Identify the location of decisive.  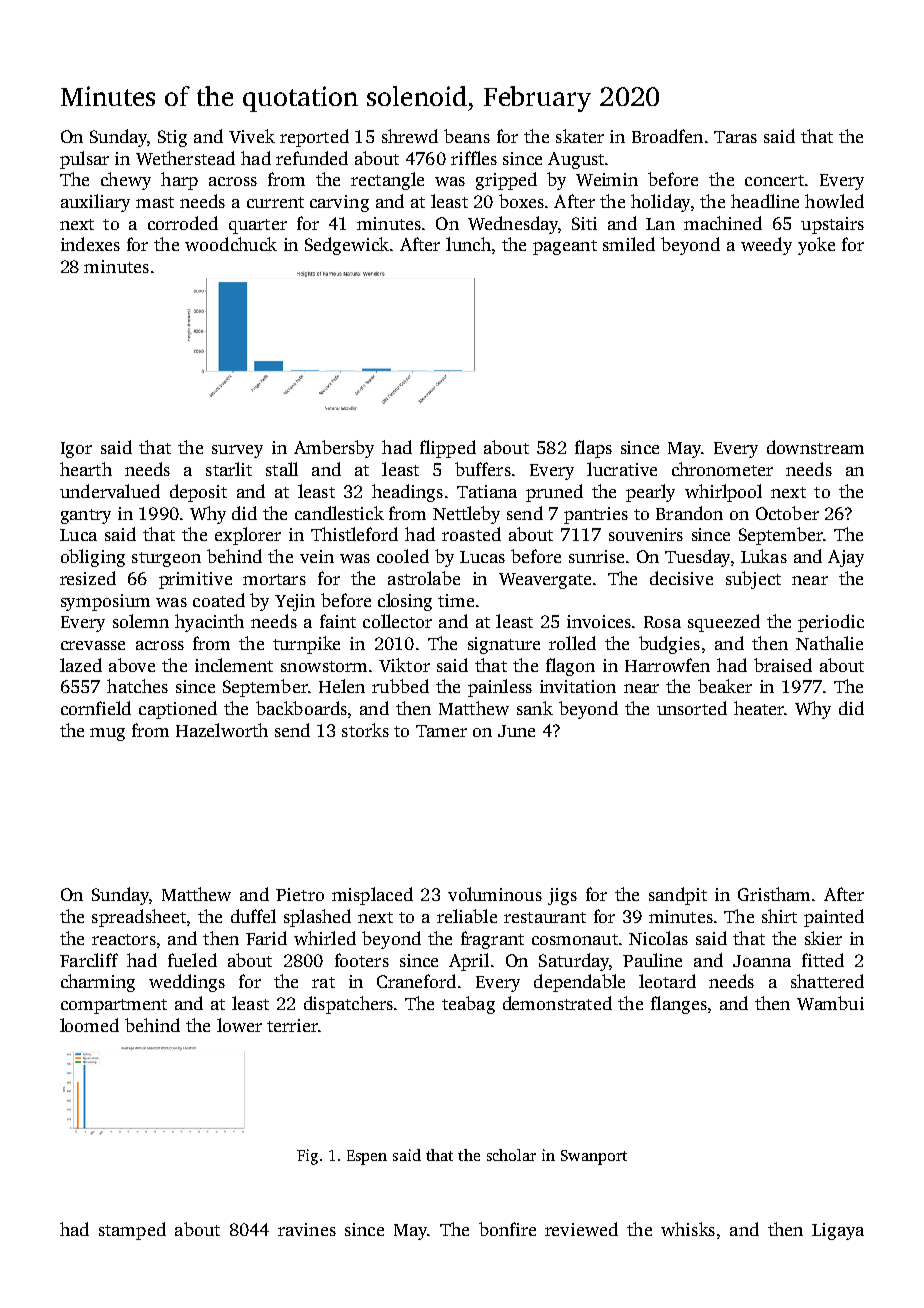
(681, 578).
